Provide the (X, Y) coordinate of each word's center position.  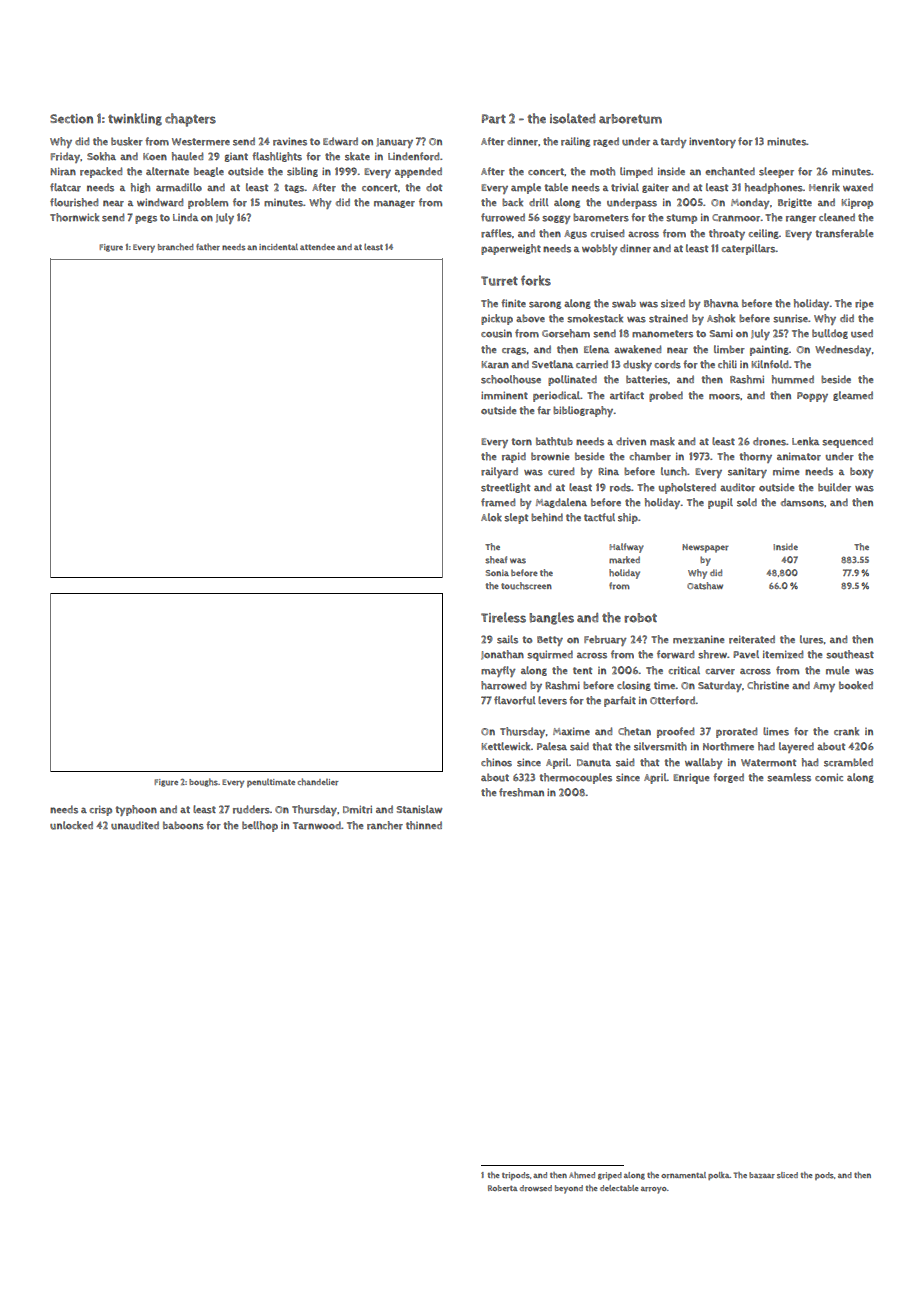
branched (175, 247)
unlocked (71, 825)
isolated (572, 118)
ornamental (683, 1175)
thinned (424, 825)
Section (71, 119)
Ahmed (582, 1175)
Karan (495, 365)
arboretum (630, 119)
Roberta (503, 1188)
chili (727, 364)
